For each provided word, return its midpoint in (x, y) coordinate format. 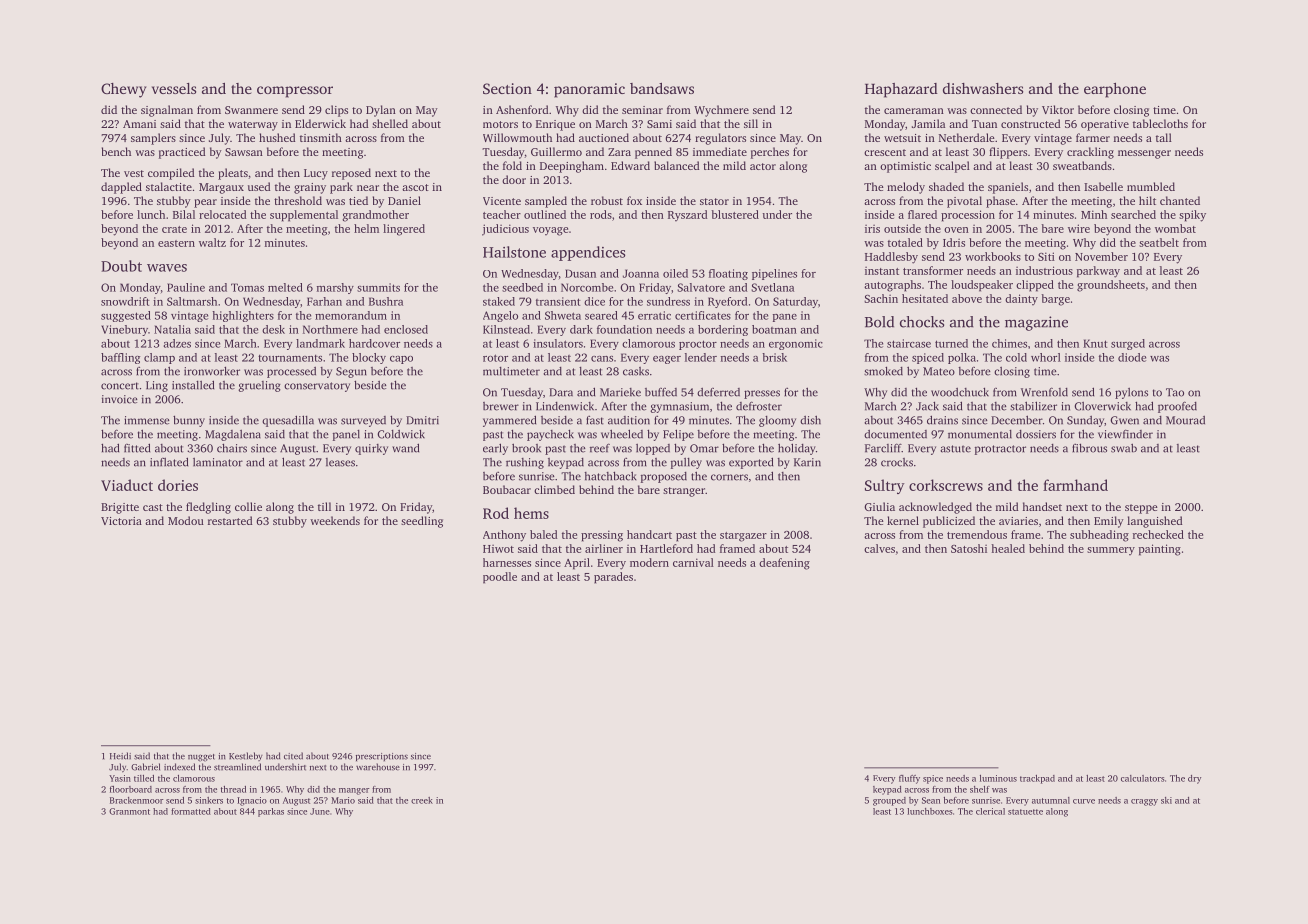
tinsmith (321, 137)
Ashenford (522, 109)
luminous (998, 778)
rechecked (1158, 534)
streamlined (237, 767)
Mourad (1185, 420)
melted (285, 287)
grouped (889, 801)
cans (602, 359)
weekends (335, 520)
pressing (602, 536)
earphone (1115, 90)
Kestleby (246, 756)
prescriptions (382, 757)
